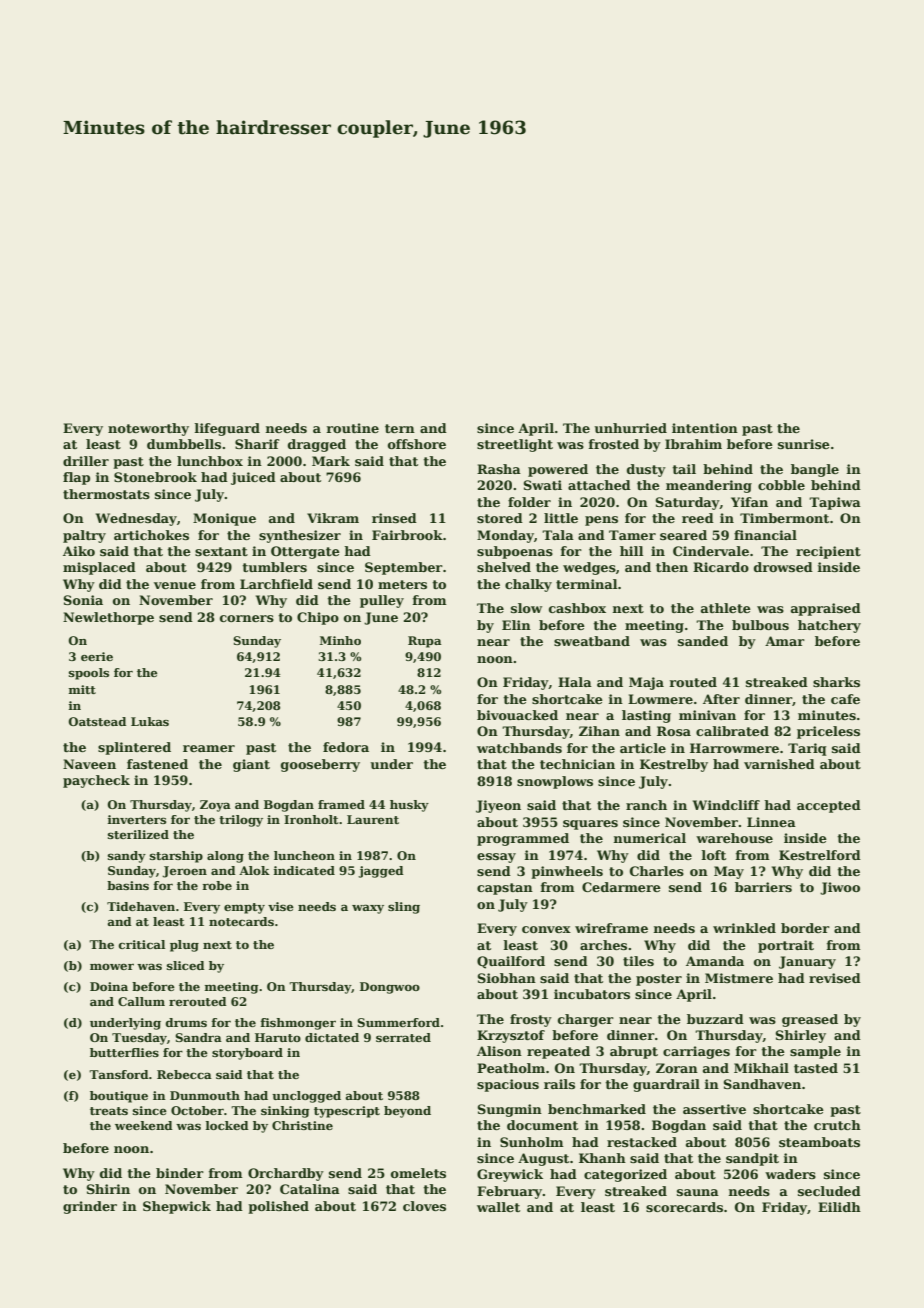 The image size is (924, 1308). What do you see at coordinates (810, 1020) in the page?
I see `greased` at bounding box center [810, 1020].
